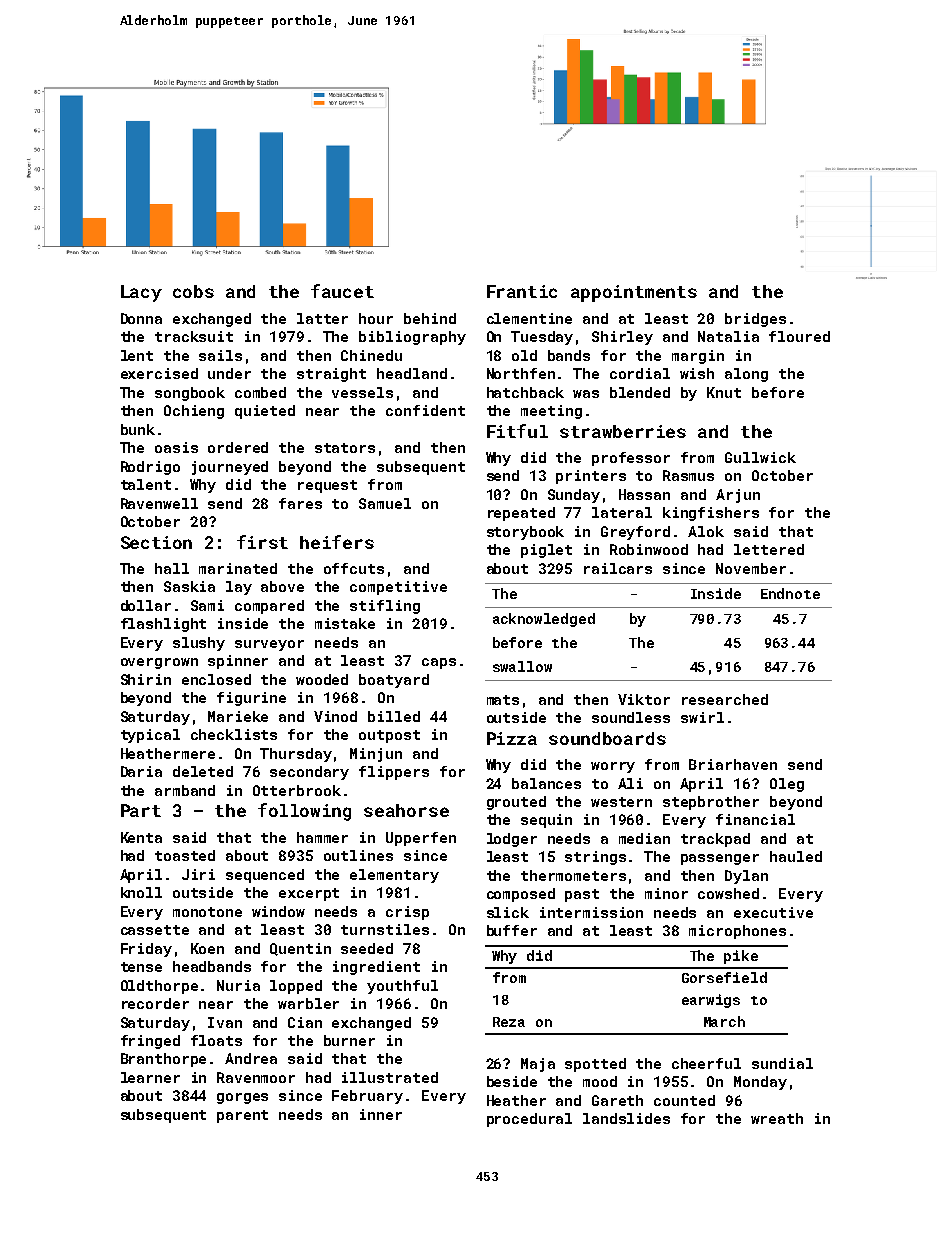  Describe the element at coordinates (522, 291) in the screenshot. I see `Frantic` at that location.
